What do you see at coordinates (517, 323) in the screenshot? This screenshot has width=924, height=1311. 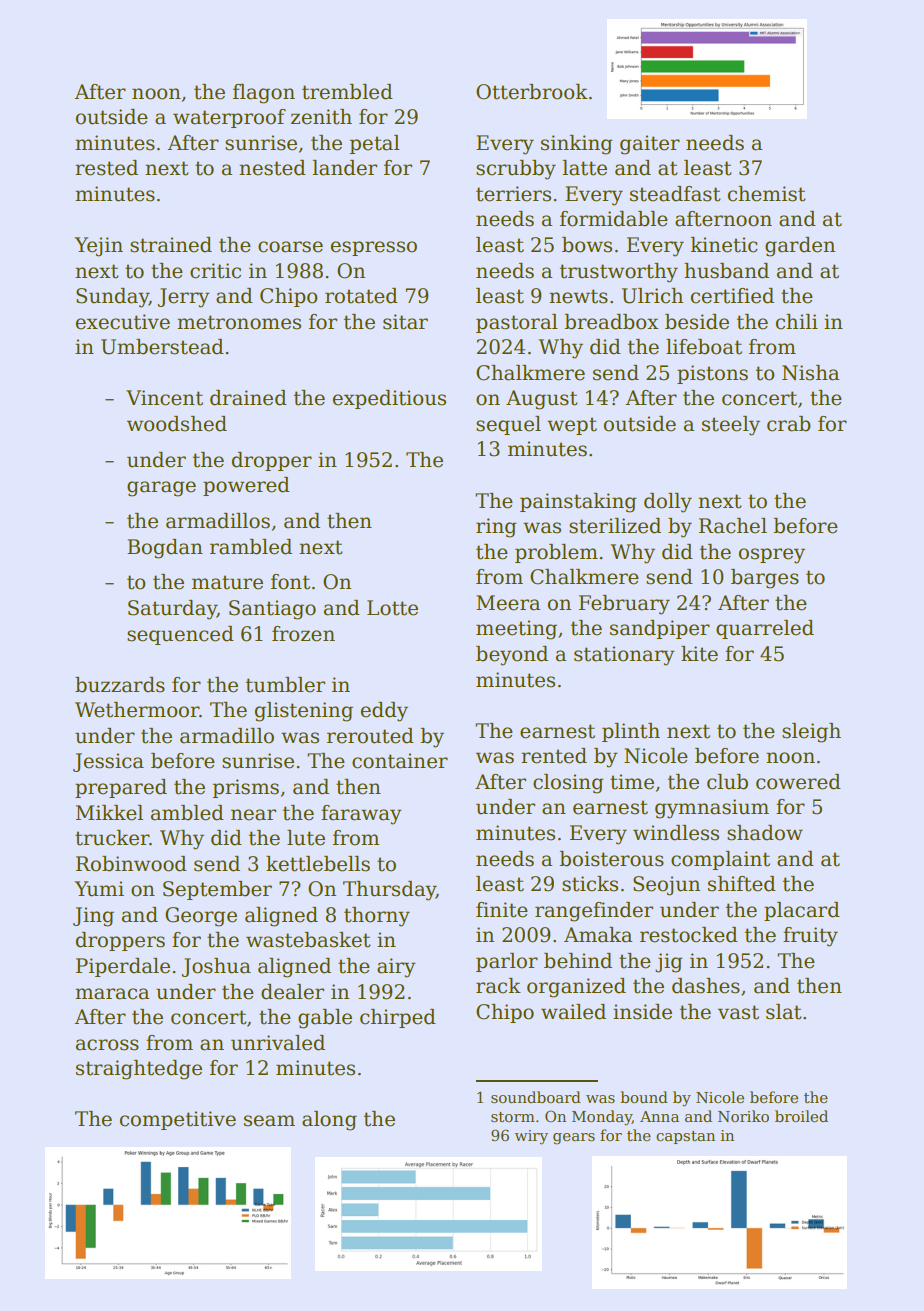 I see `pastoral` at bounding box center [517, 323].
